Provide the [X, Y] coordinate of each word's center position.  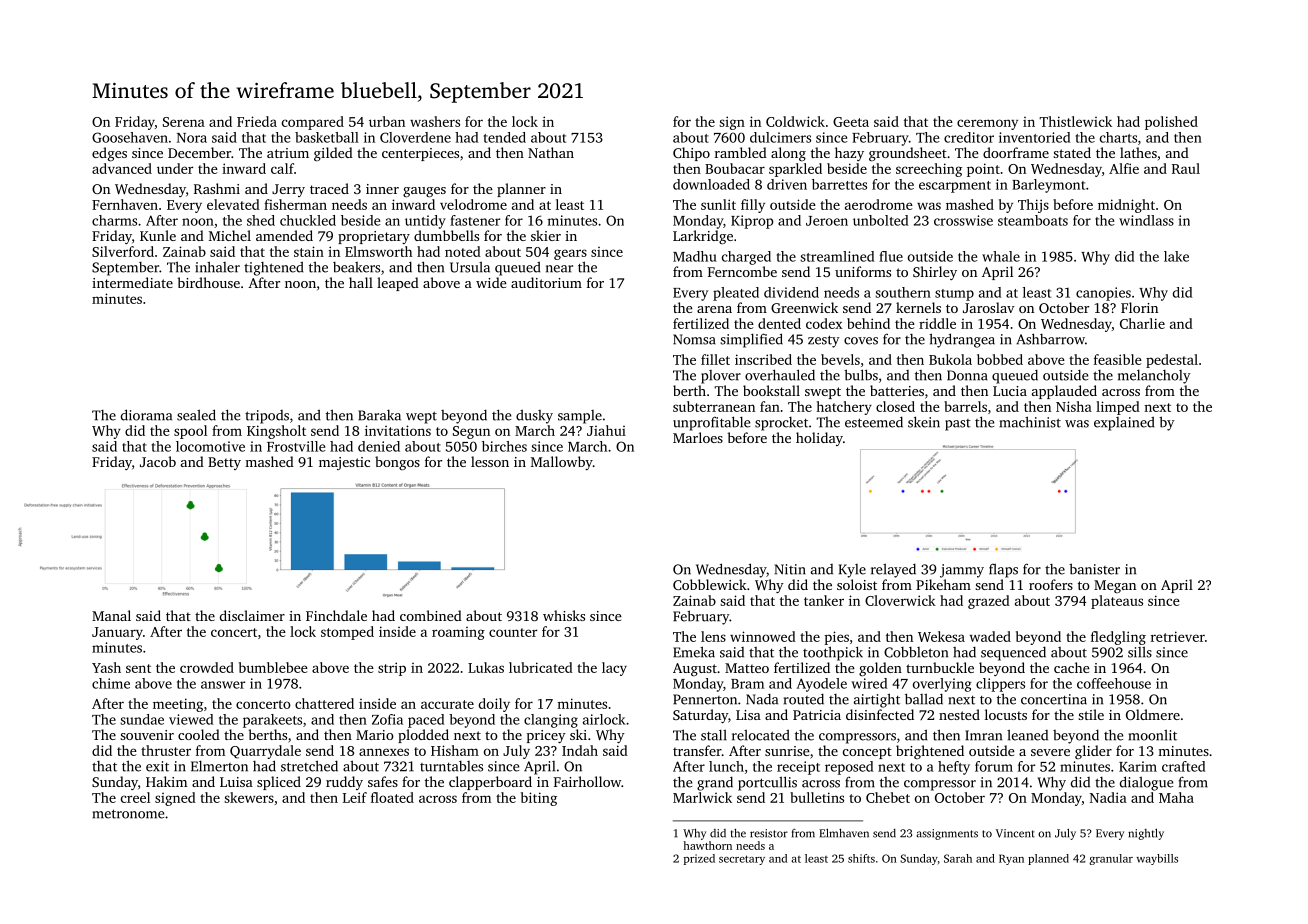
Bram [747, 684]
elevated [233, 204]
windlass [1146, 220]
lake [1176, 256]
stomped [347, 633]
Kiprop [752, 222]
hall [361, 282]
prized [699, 859]
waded [990, 636]
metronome [128, 814]
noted [463, 251]
